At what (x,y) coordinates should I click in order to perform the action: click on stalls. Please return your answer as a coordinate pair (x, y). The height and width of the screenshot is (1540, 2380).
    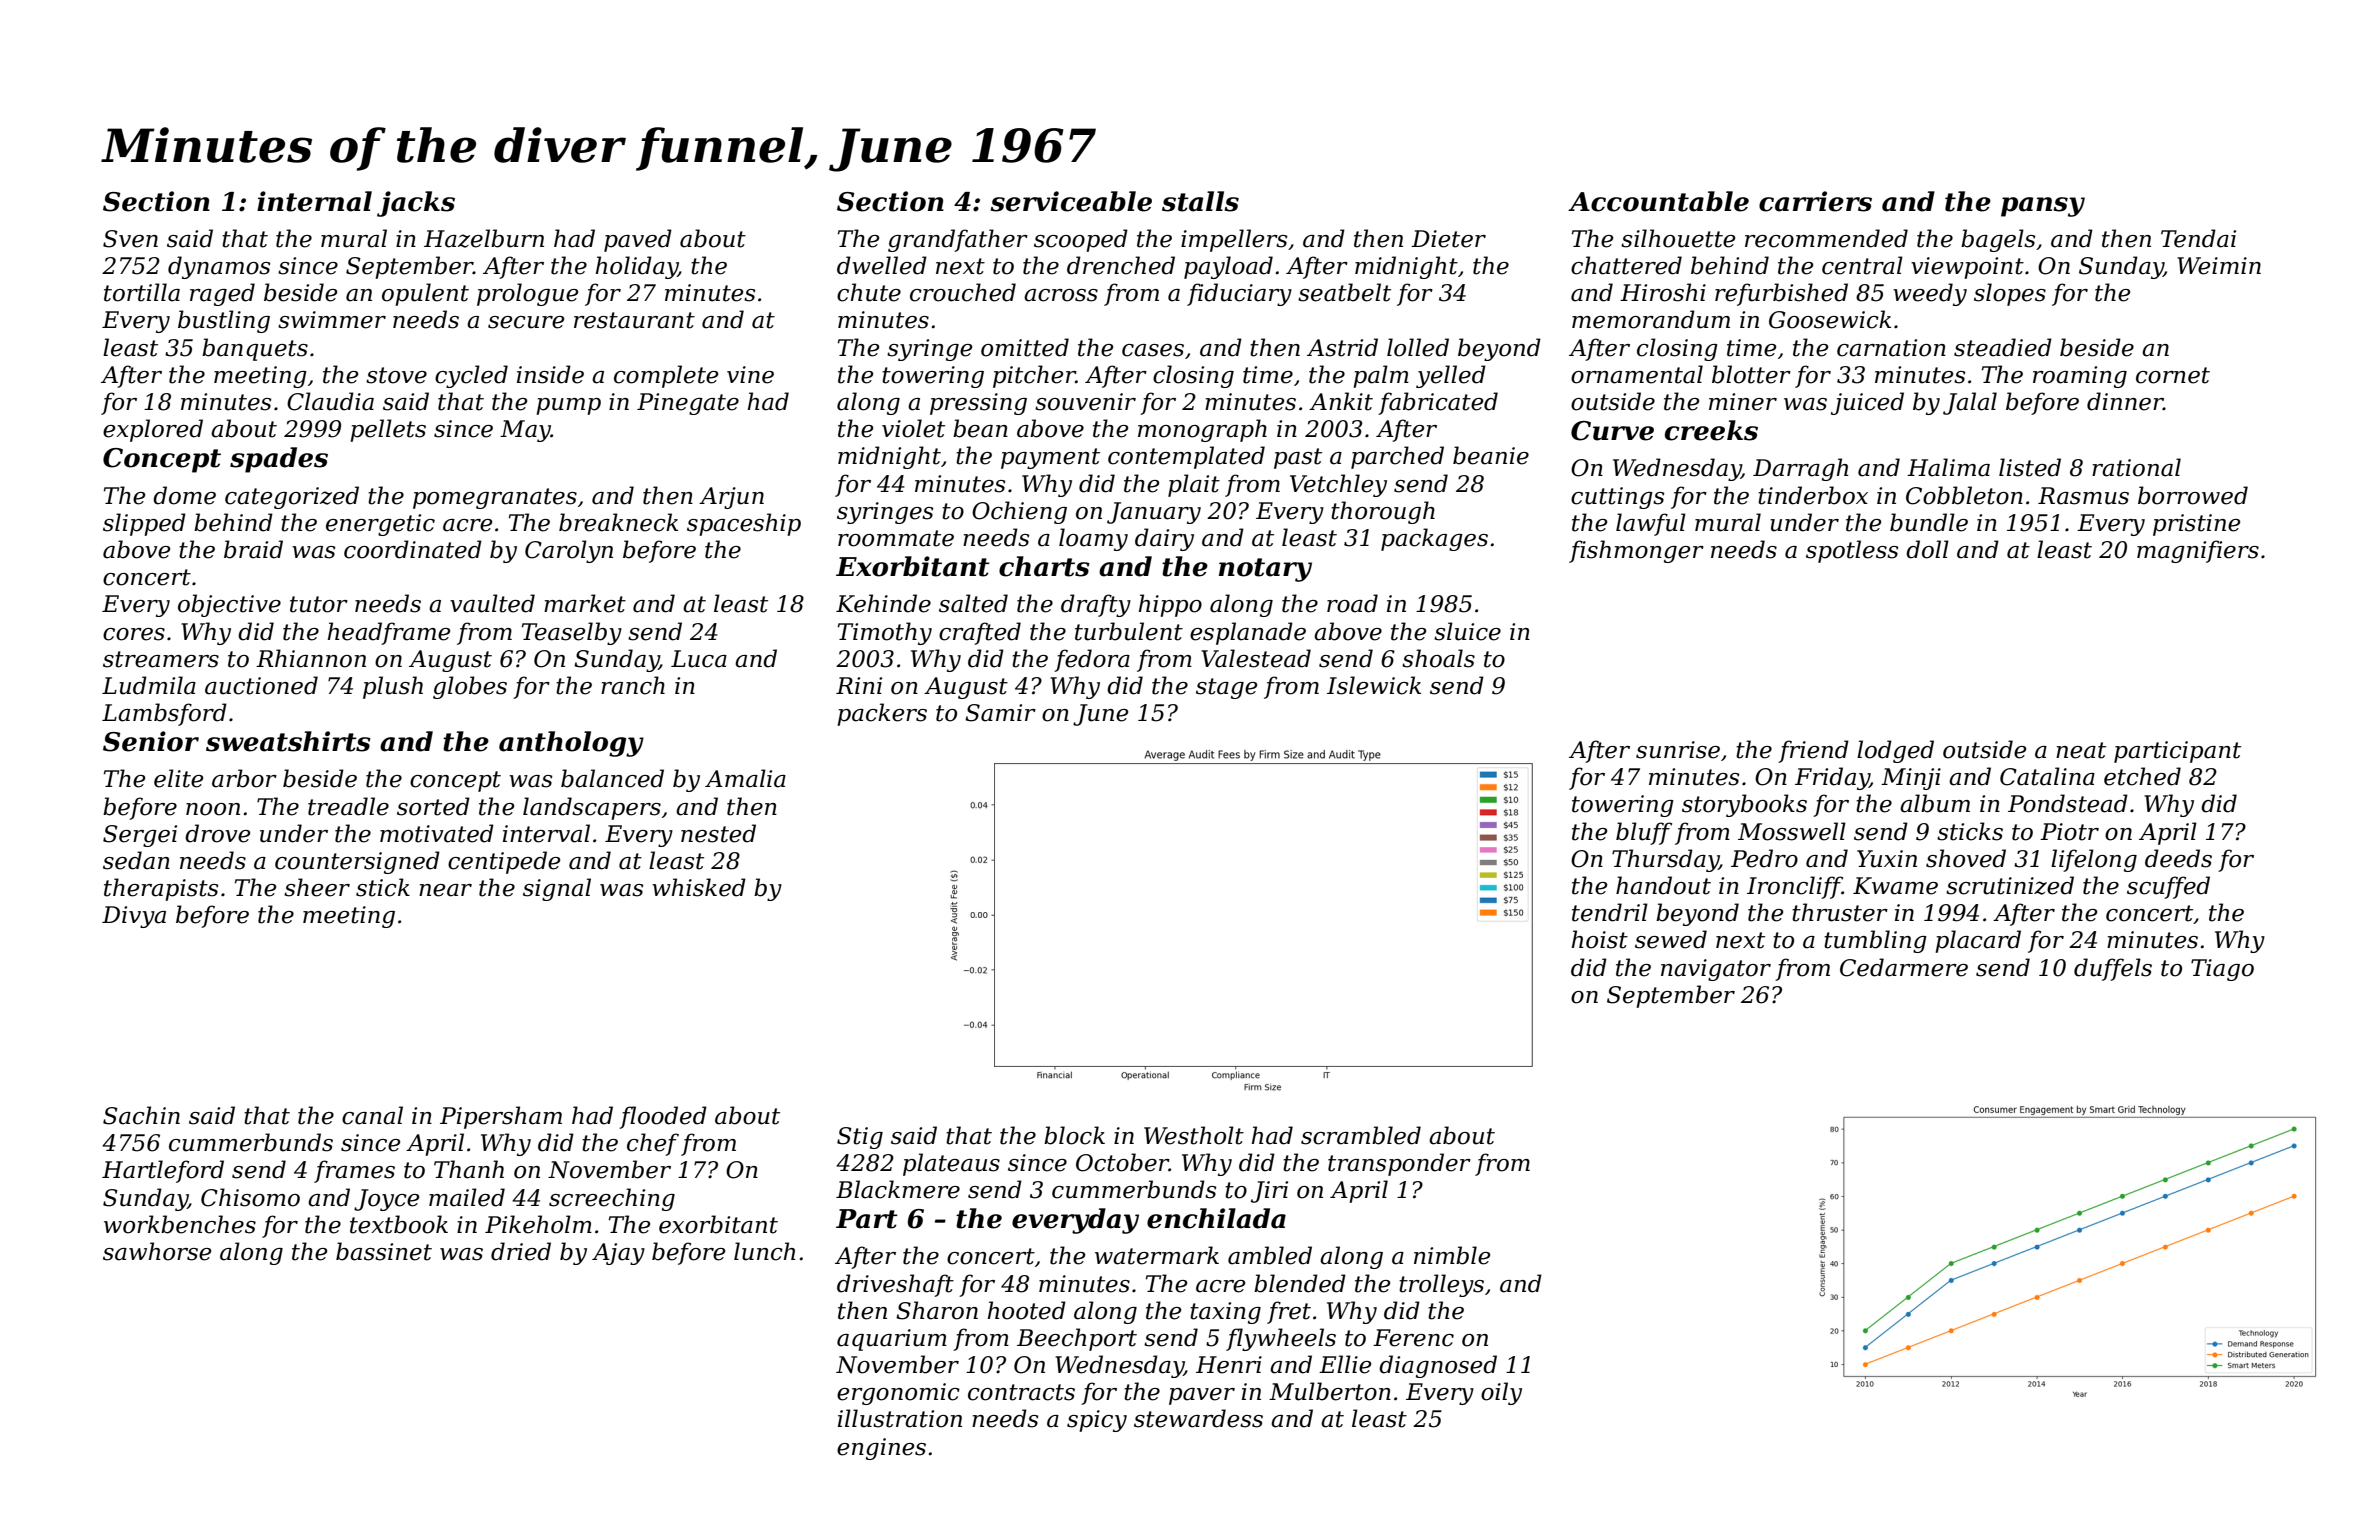
    Looking at the image, I should click on (1200, 201).
